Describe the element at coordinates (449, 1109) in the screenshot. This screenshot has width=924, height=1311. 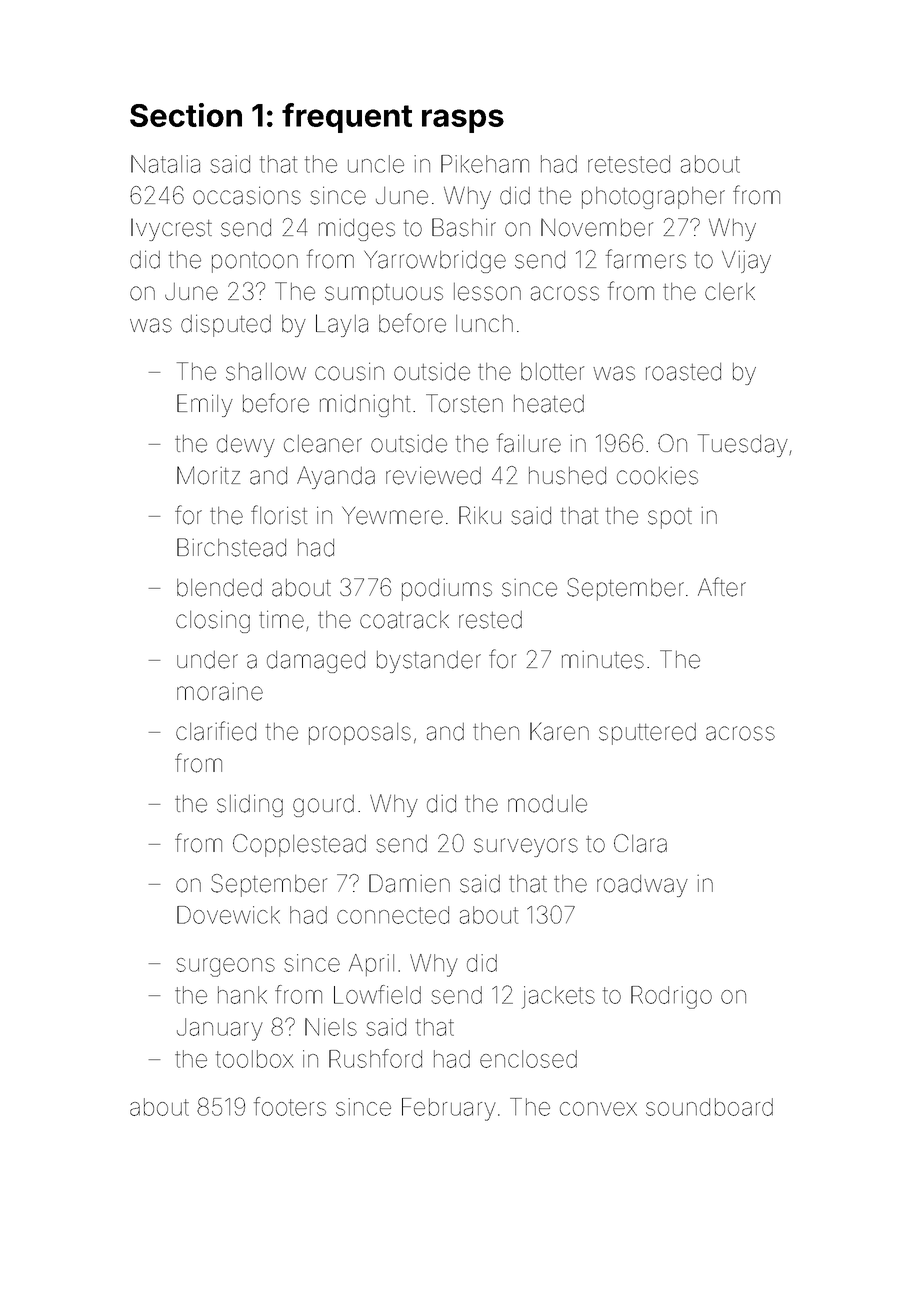
I see `February` at that location.
